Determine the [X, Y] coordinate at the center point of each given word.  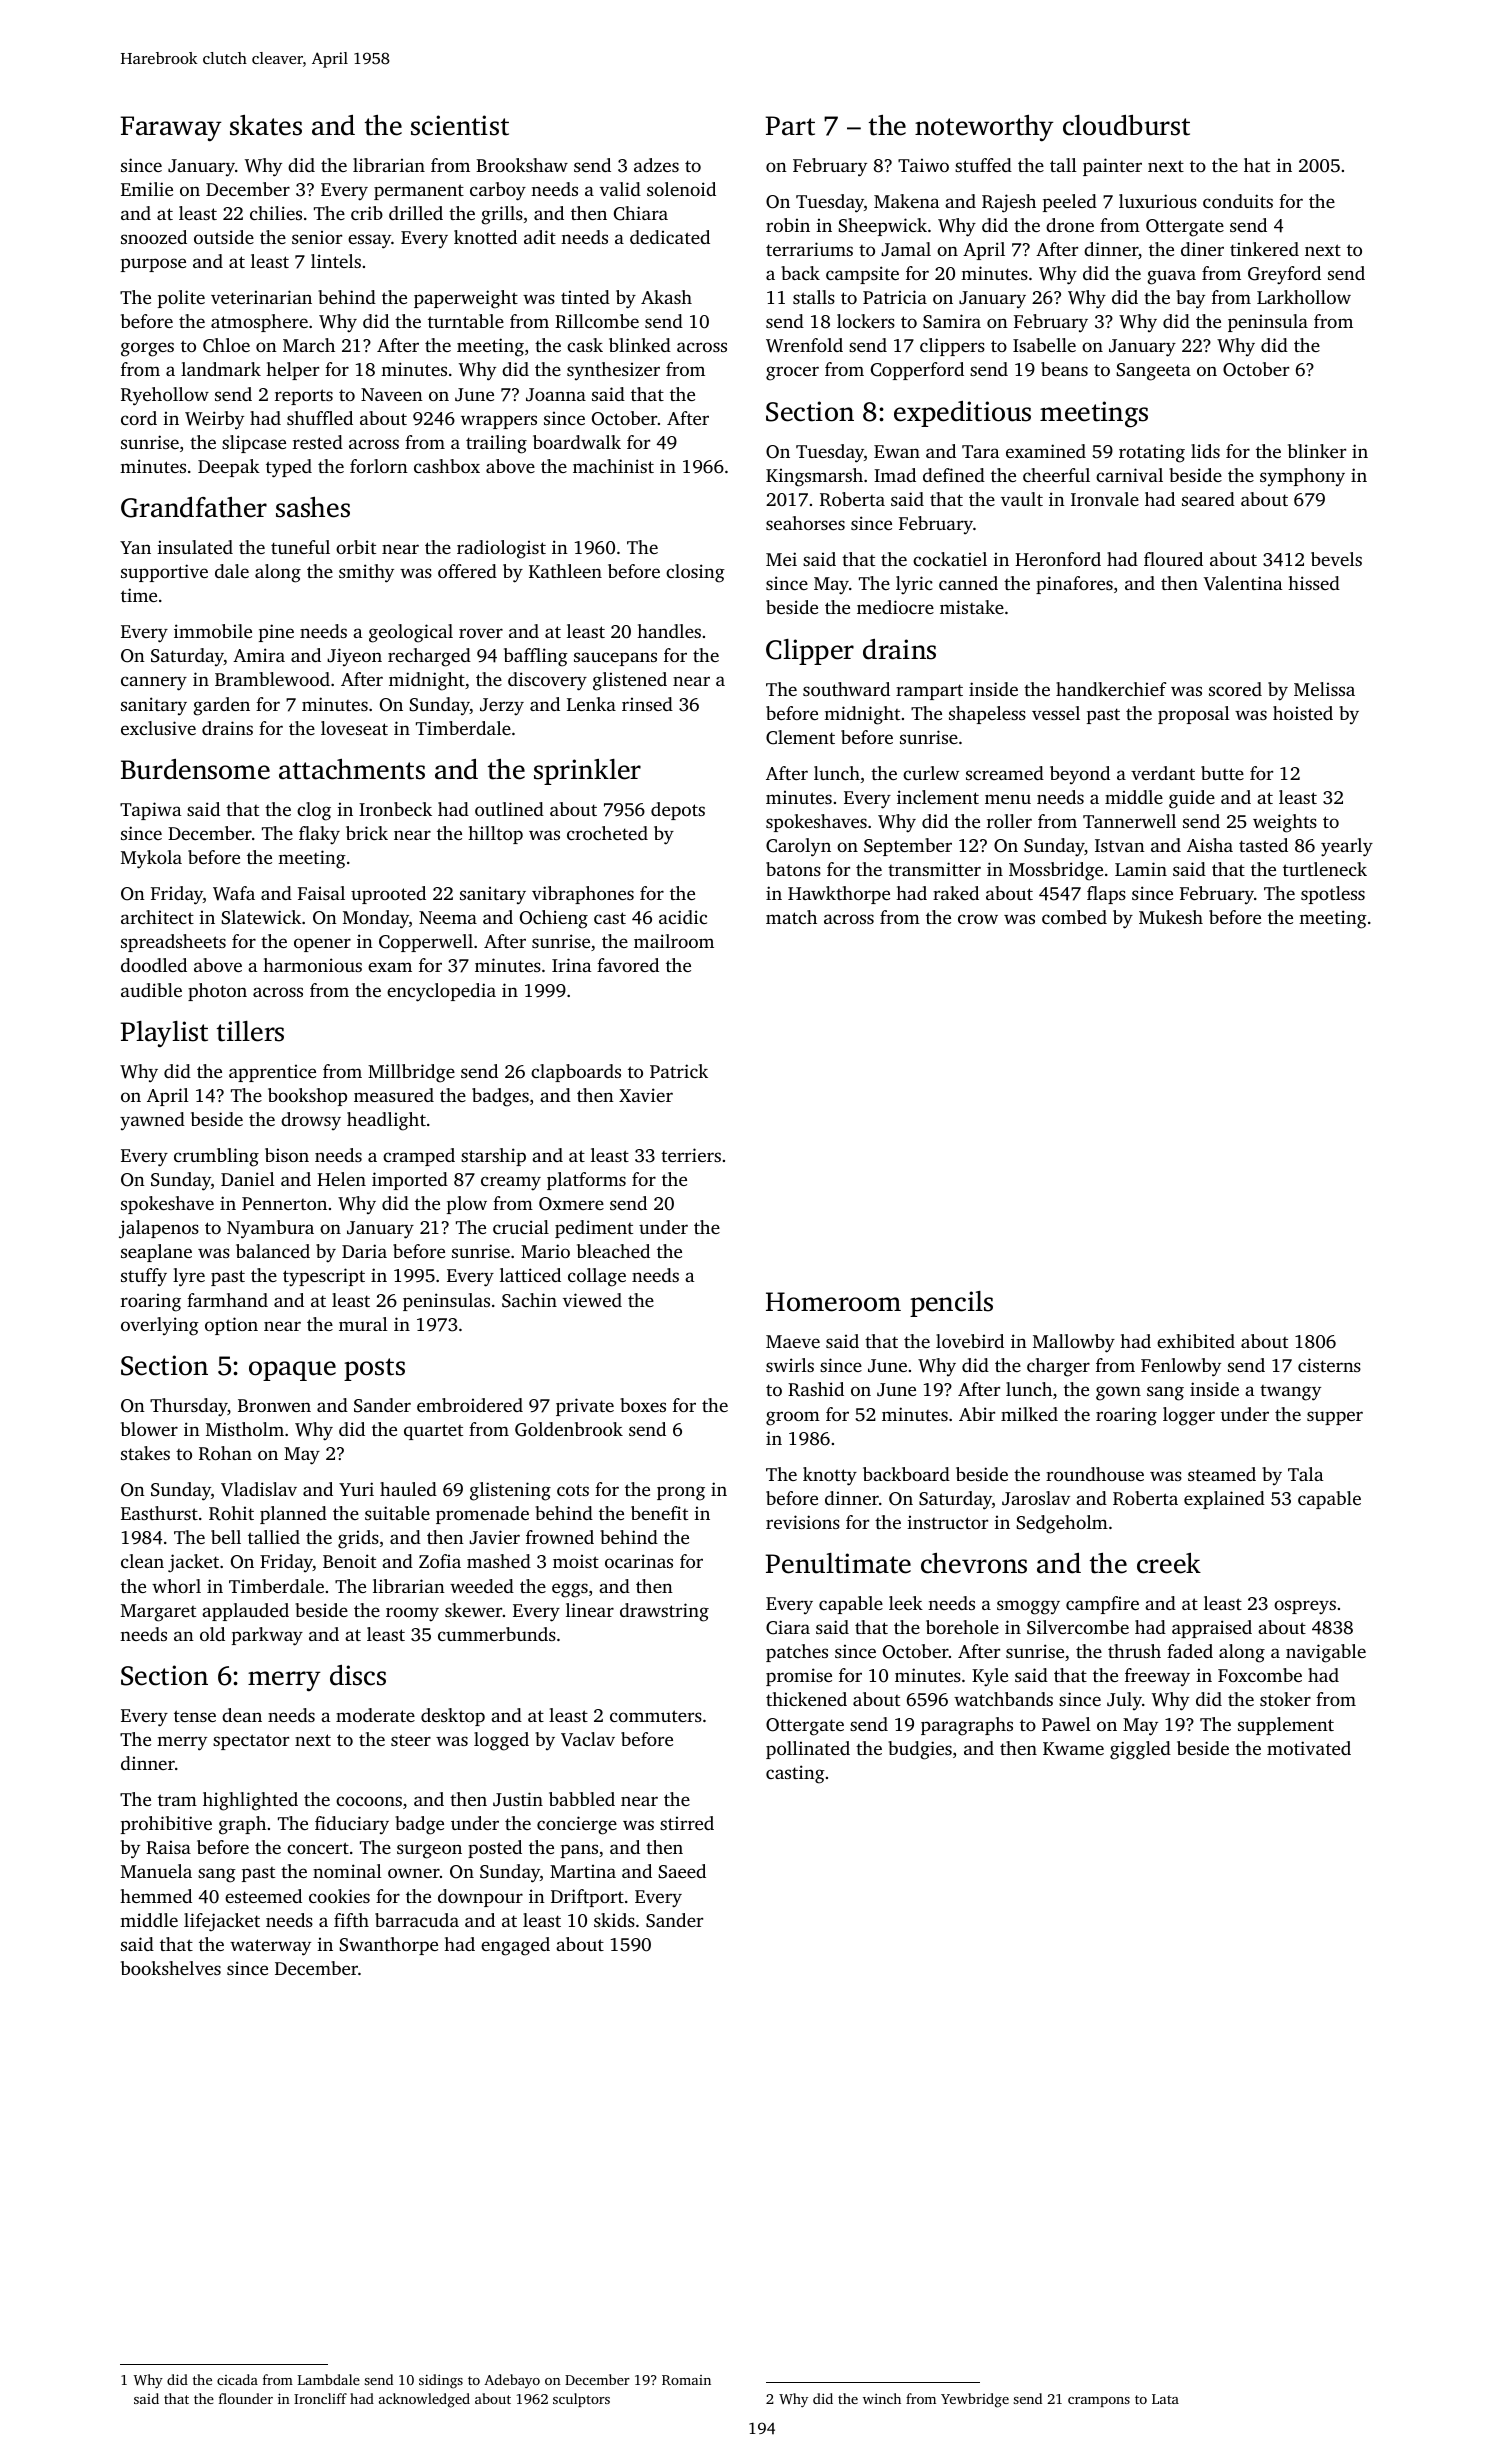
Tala [1305, 1474]
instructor [947, 1522]
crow [978, 919]
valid [620, 189]
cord [139, 418]
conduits [1238, 201]
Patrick [679, 1071]
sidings [441, 2381]
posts [374, 1369]
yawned [152, 1121]
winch [882, 2398]
